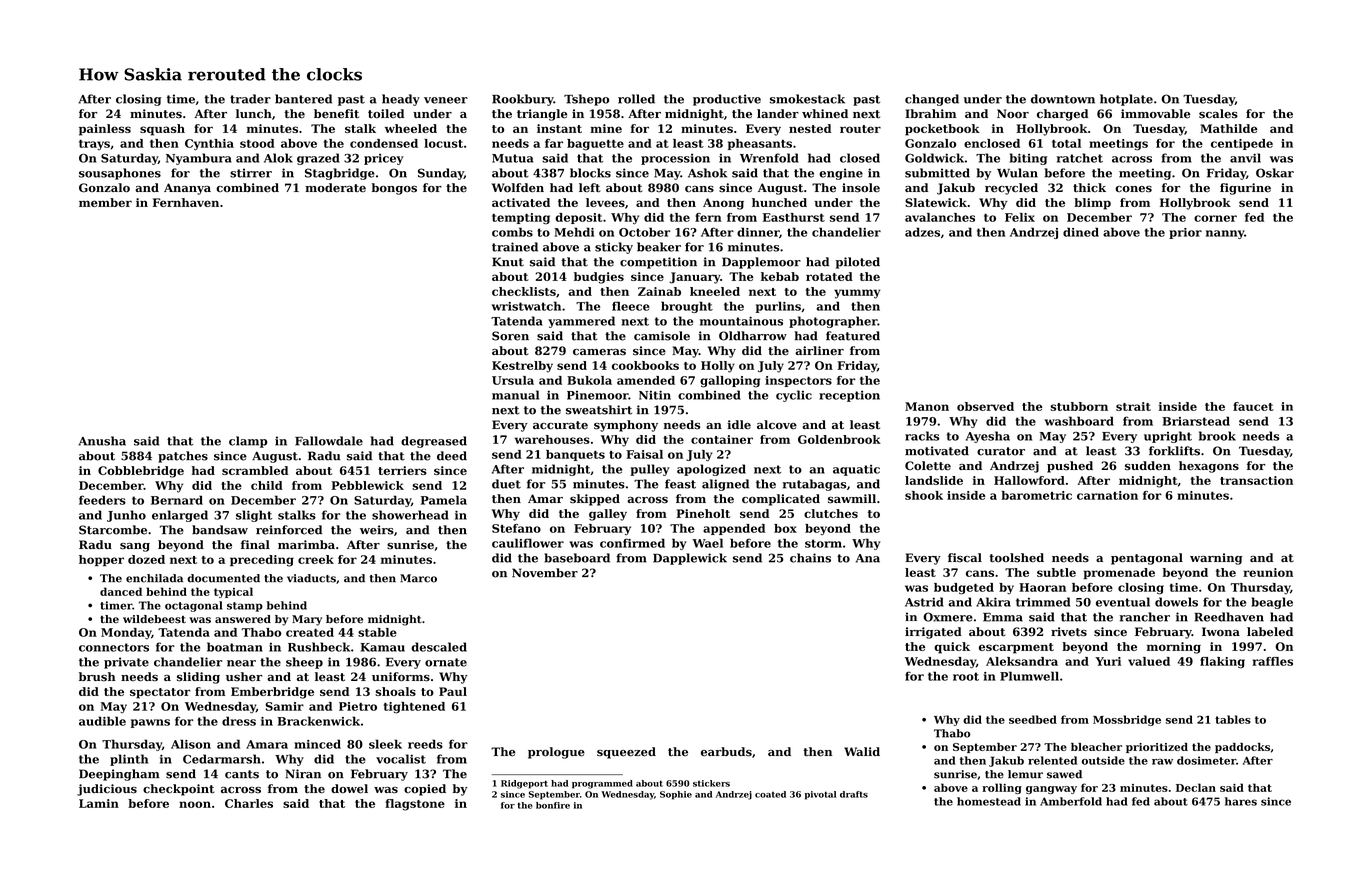  Describe the element at coordinates (1066, 143) in the screenshot. I see `total` at that location.
